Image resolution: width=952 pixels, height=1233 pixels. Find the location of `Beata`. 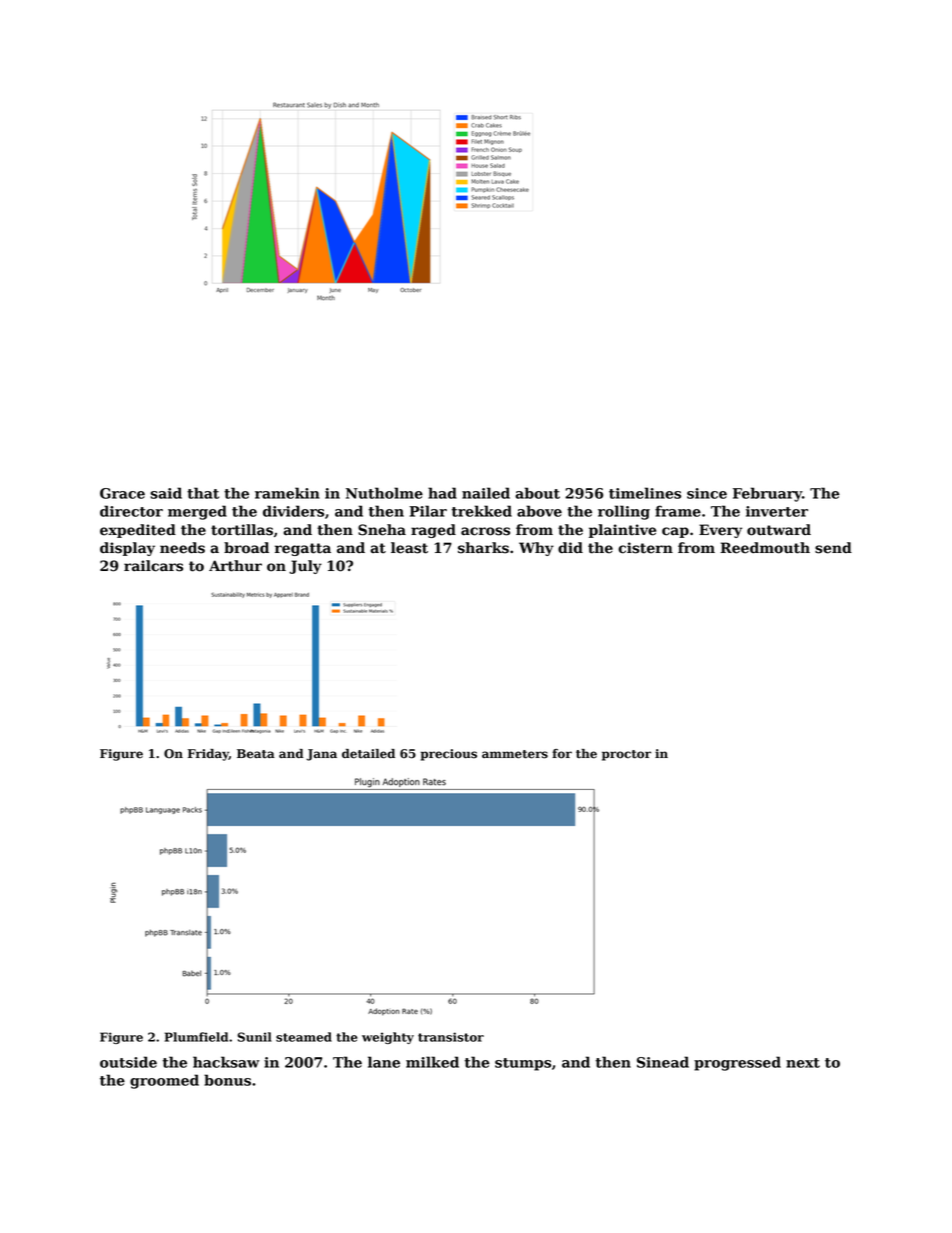

Beata is located at coordinates (256, 754).
